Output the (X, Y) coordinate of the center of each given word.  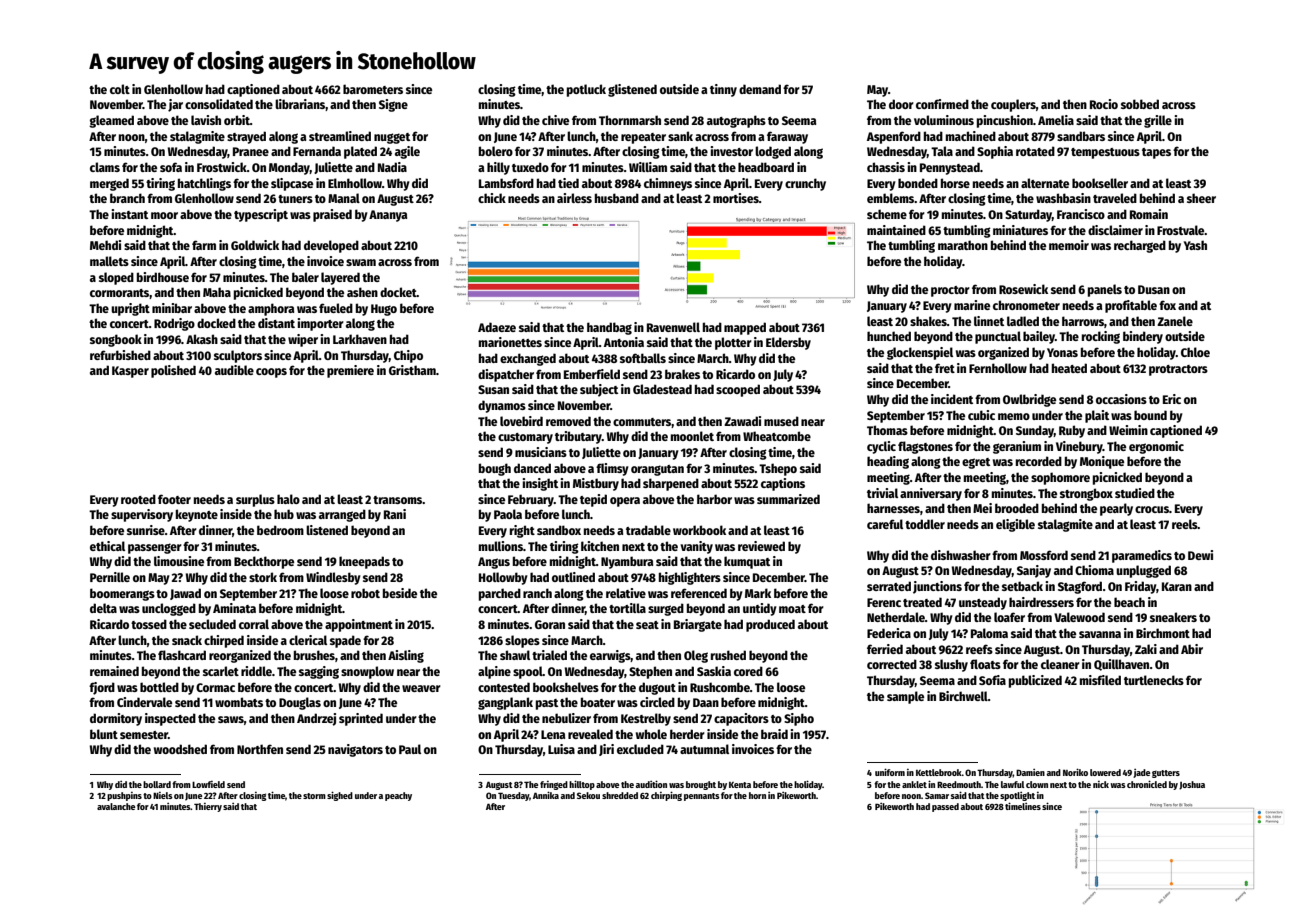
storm (314, 796)
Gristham (412, 370)
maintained (896, 230)
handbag (609, 328)
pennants (702, 797)
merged (109, 184)
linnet (989, 321)
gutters (1166, 774)
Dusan (1154, 289)
